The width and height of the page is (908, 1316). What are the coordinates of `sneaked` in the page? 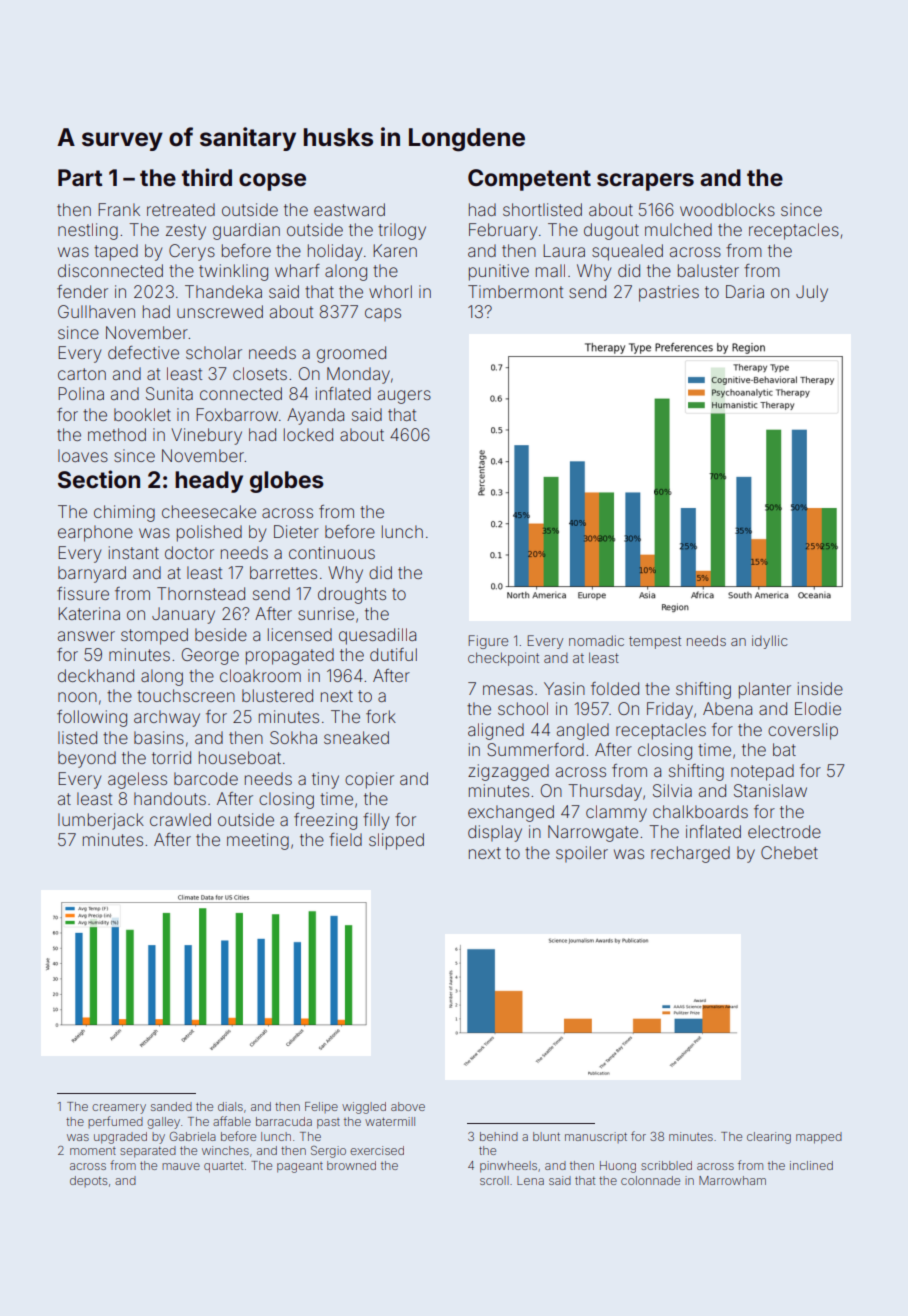 It's located at (356, 737).
